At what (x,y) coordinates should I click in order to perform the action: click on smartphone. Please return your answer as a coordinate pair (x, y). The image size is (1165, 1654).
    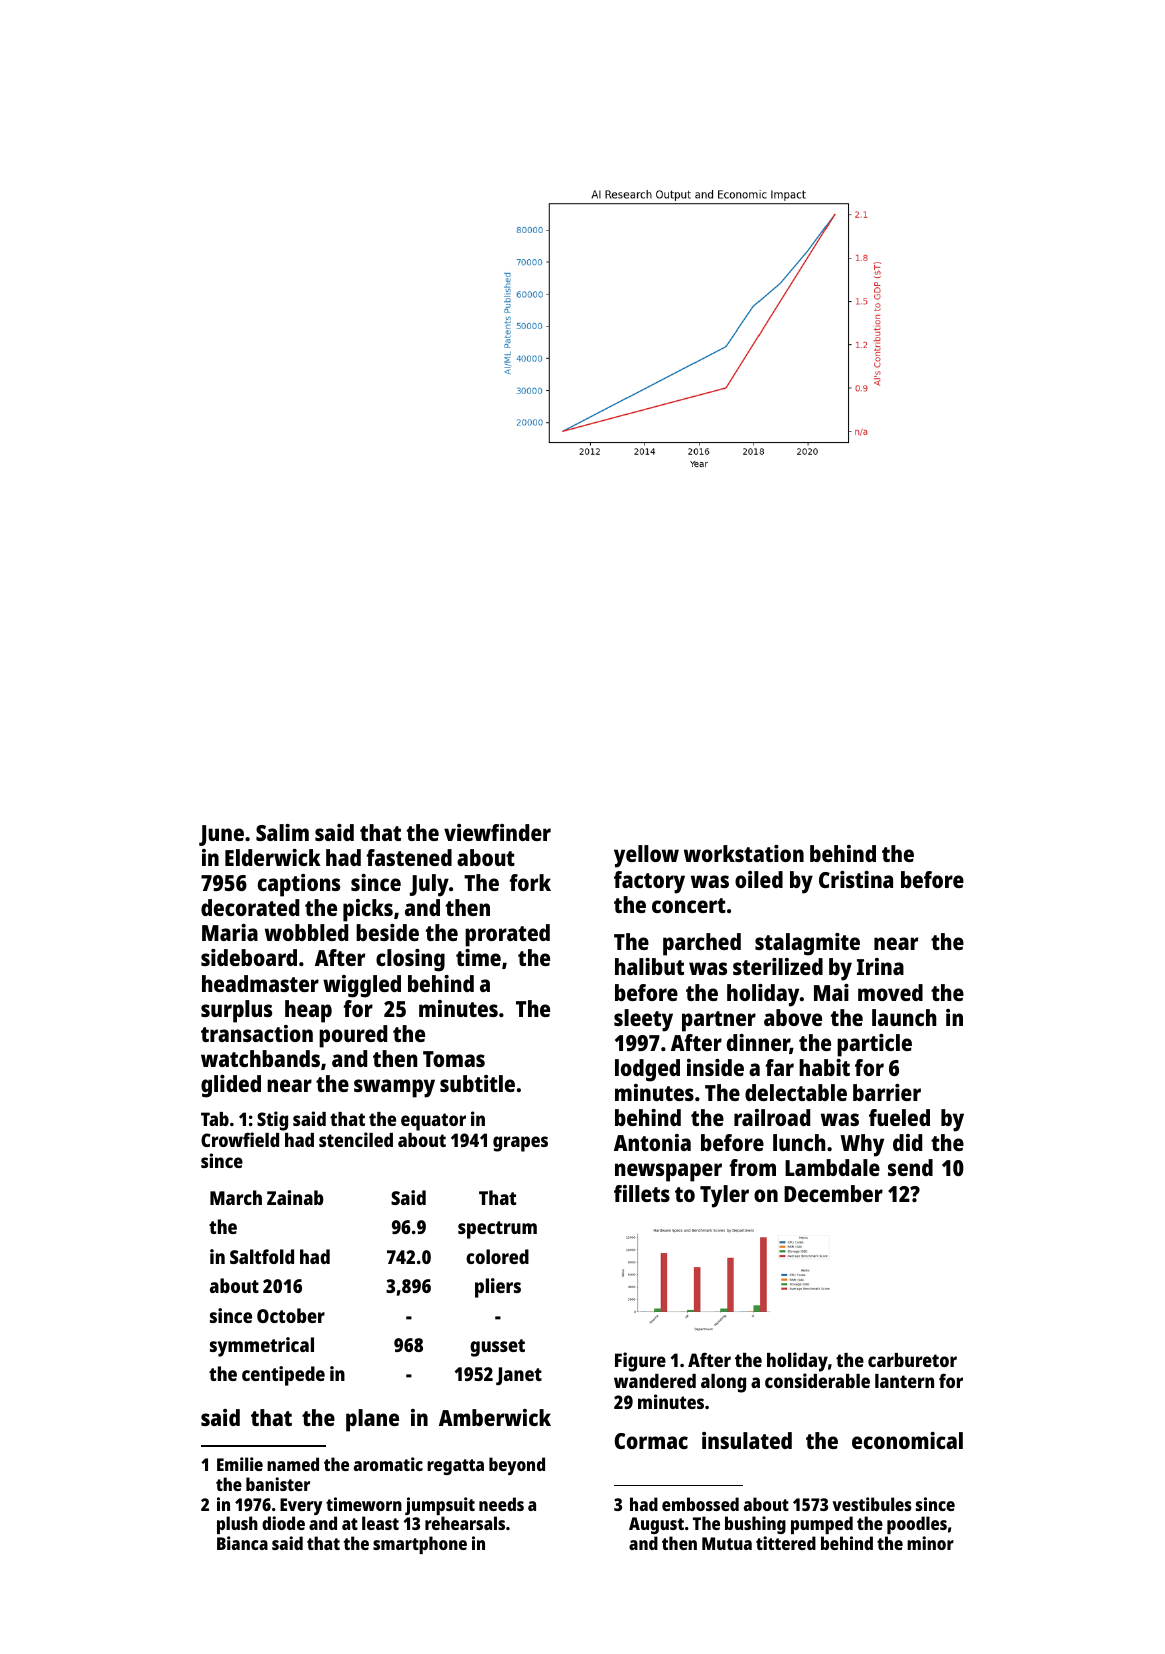
    Looking at the image, I should click on (420, 1545).
